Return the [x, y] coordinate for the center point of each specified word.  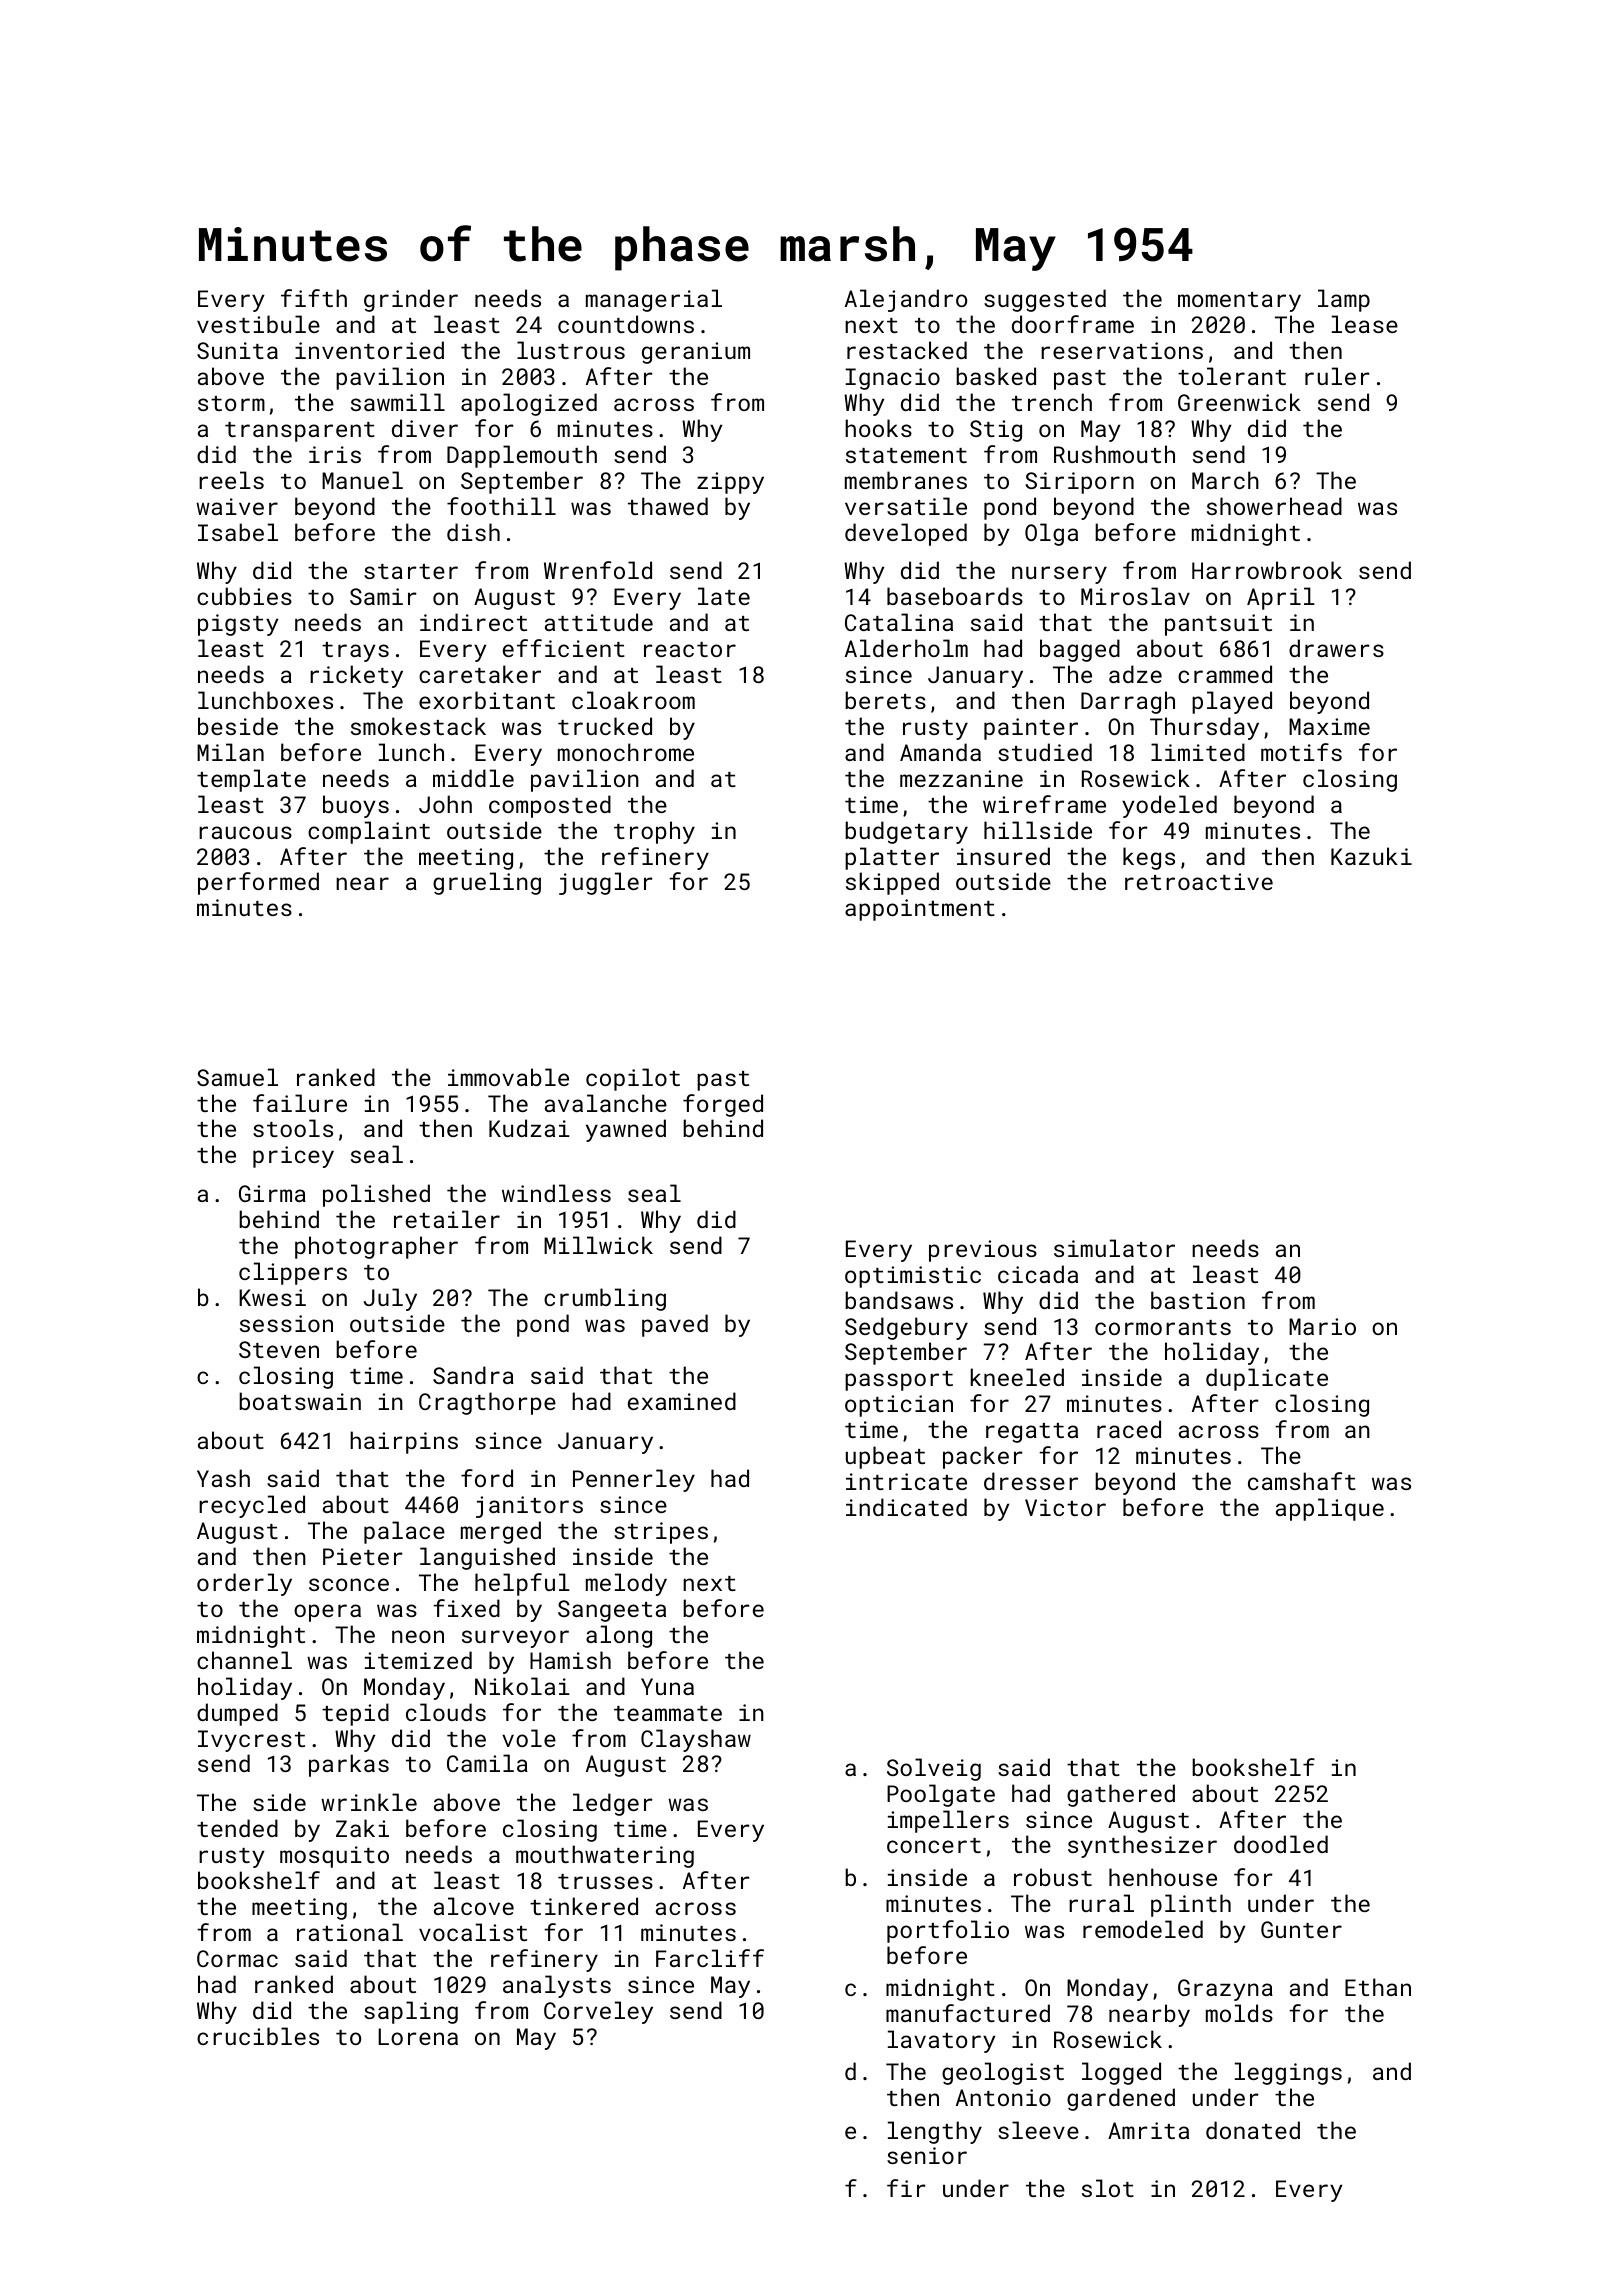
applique [1330, 1509]
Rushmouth [1114, 454]
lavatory [942, 2041]
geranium [696, 353]
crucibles [258, 2036]
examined [682, 1401]
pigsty [238, 625]
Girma [272, 1193]
